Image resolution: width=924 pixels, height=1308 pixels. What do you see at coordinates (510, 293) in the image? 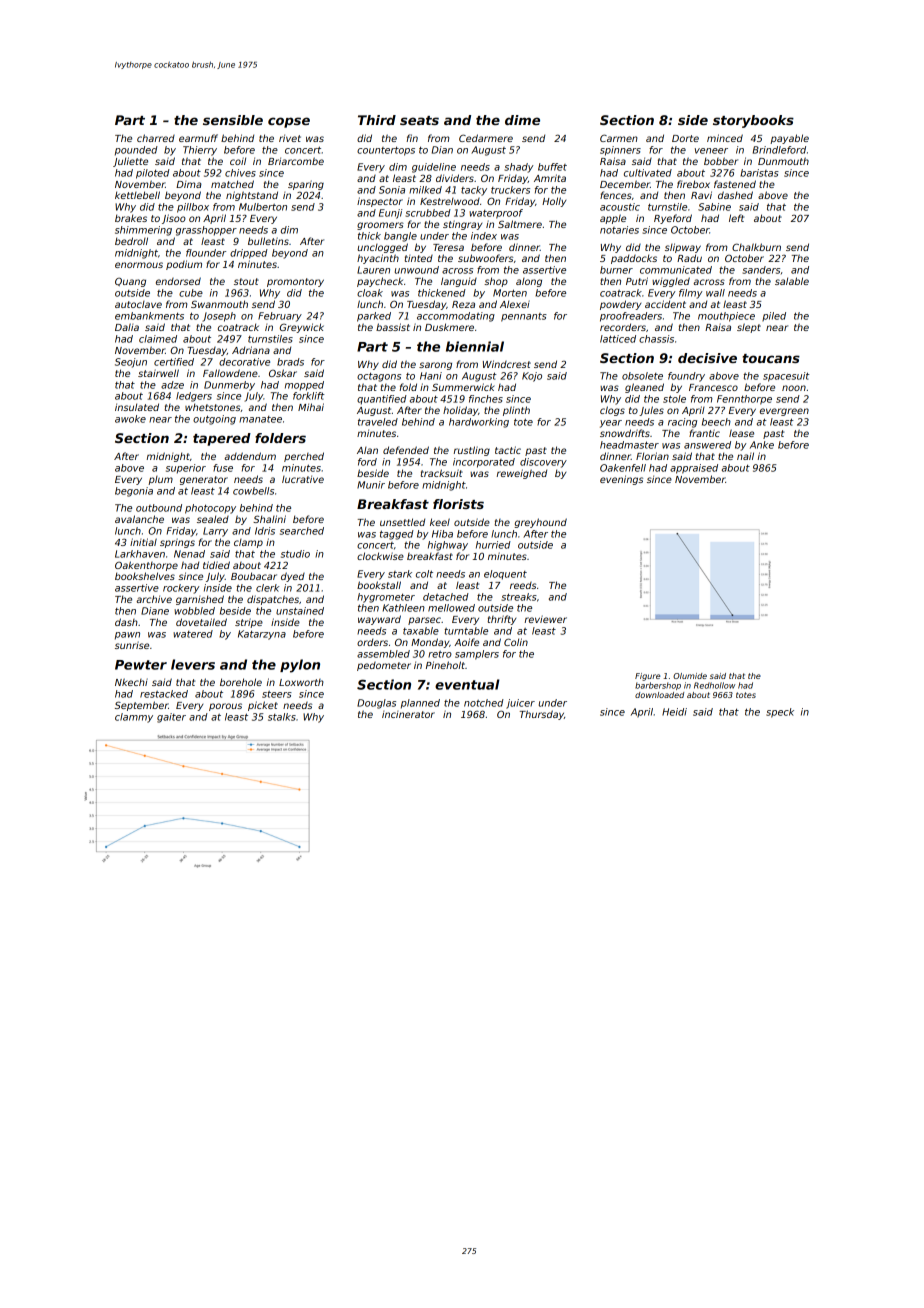
I see `Morten` at bounding box center [510, 293].
